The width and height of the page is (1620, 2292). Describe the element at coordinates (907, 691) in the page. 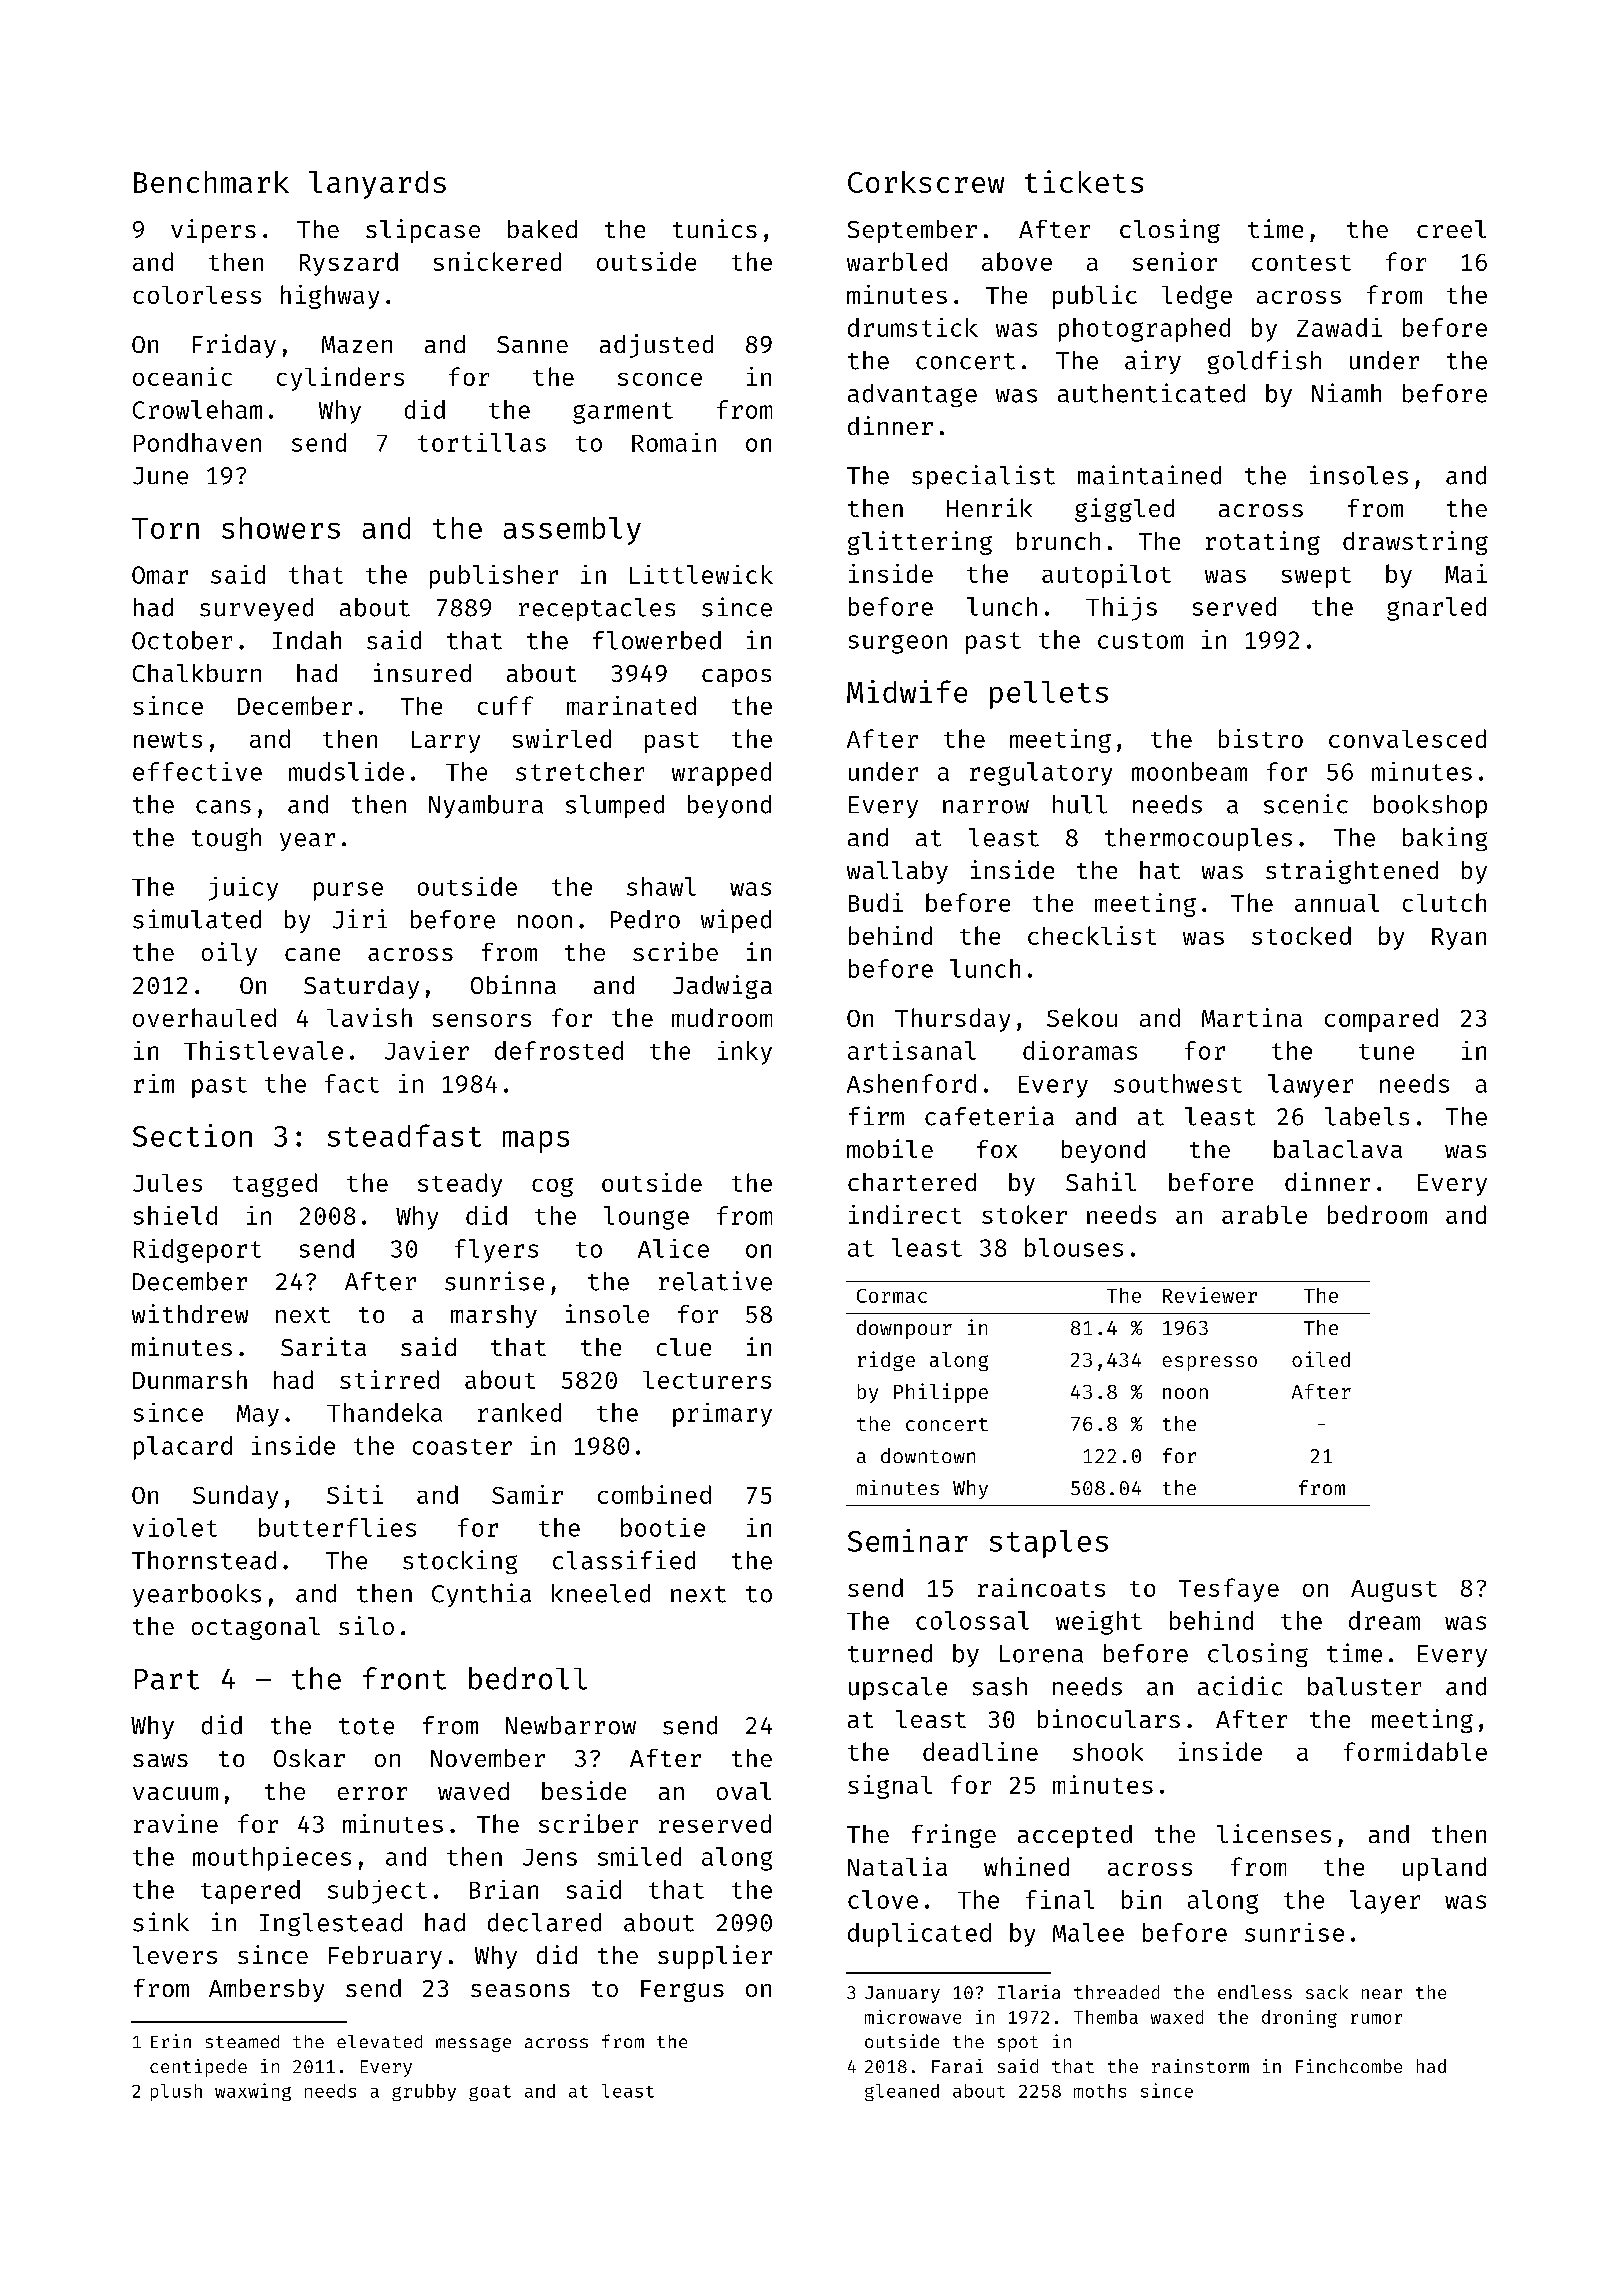

I see `Midwife` at that location.
